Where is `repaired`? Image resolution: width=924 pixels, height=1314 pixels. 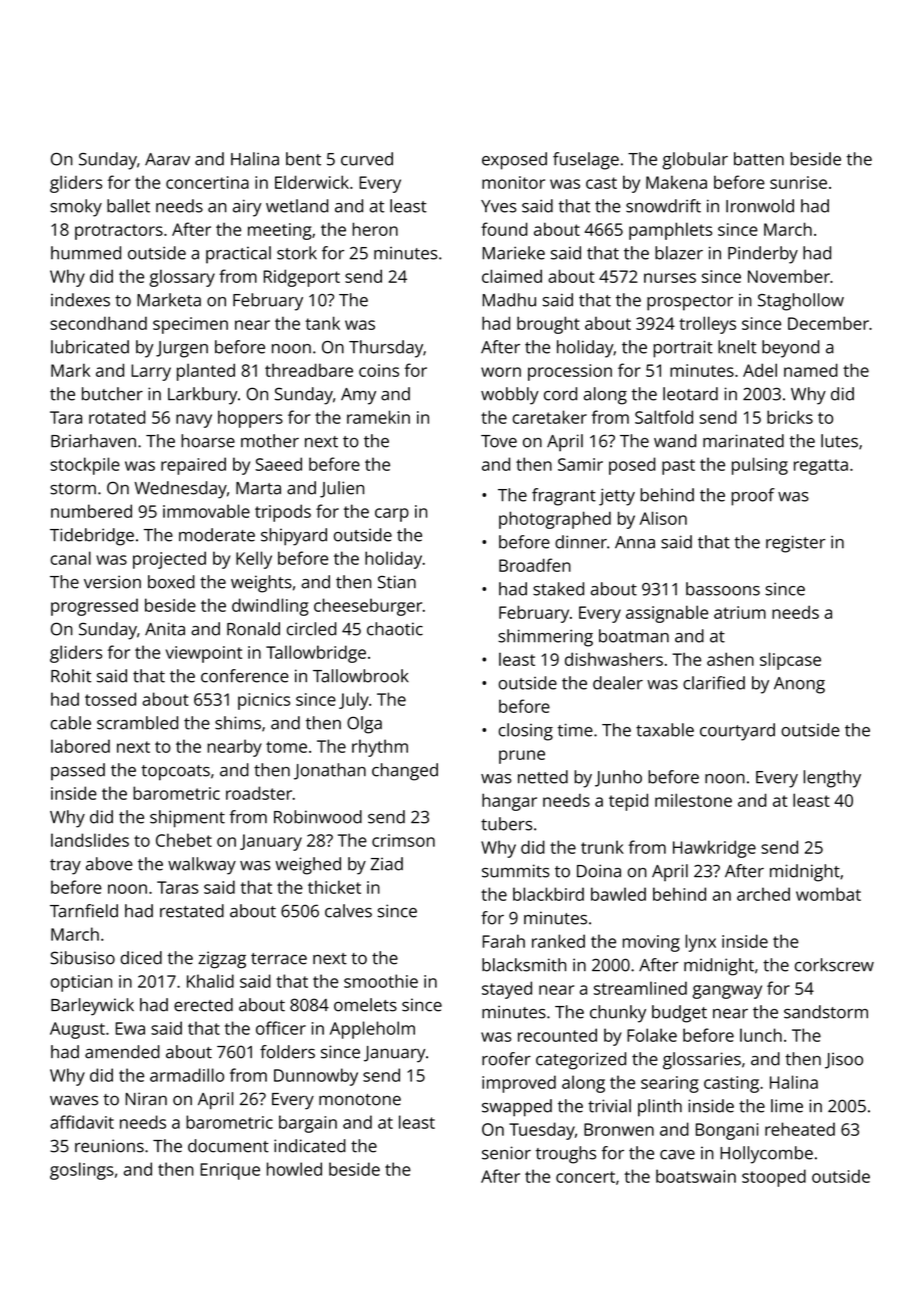
repaired is located at coordinates (193, 466).
